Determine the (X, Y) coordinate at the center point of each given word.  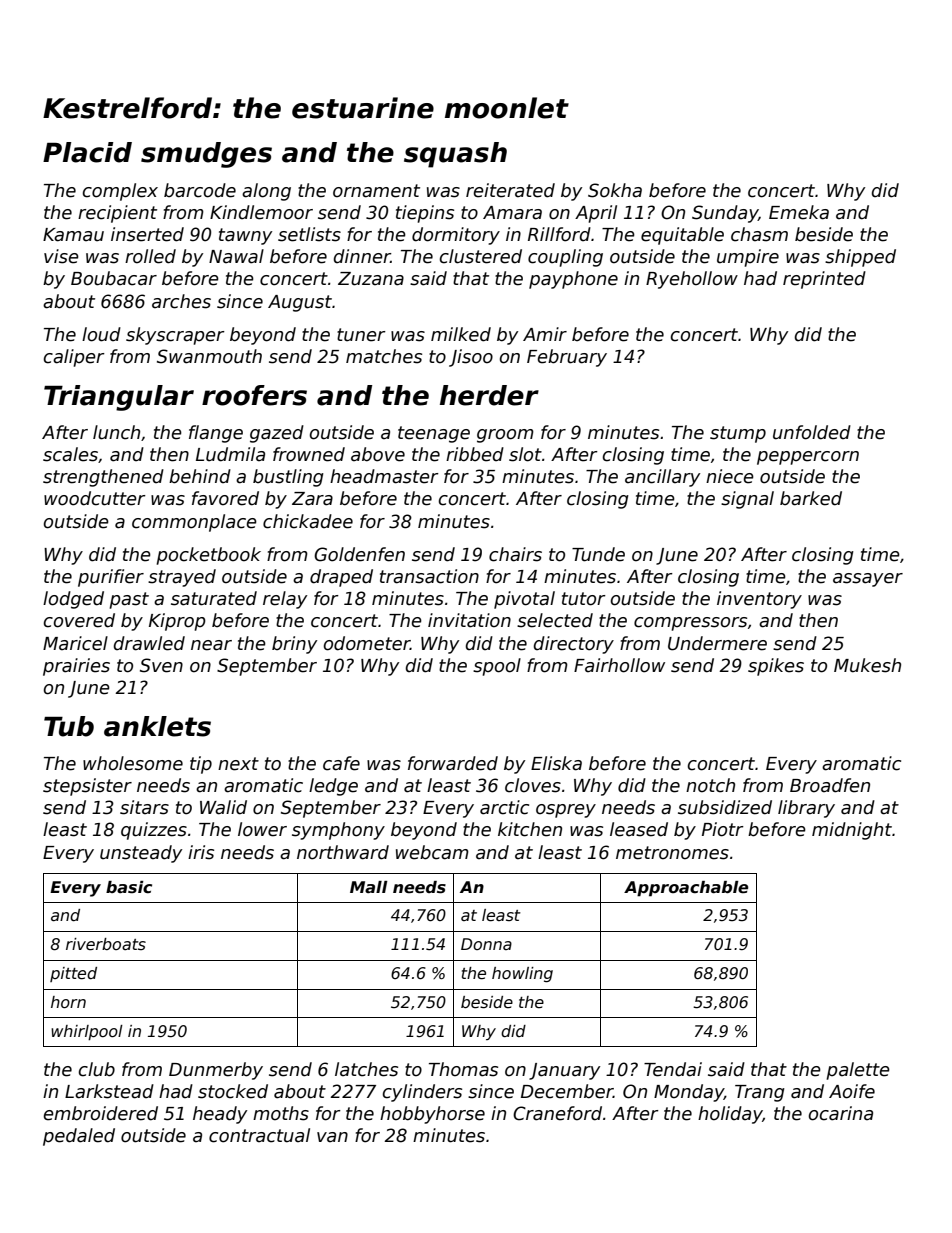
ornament (376, 191)
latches (366, 1069)
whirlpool (87, 1032)
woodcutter (95, 498)
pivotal (524, 600)
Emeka (799, 212)
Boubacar (114, 278)
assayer (868, 580)
